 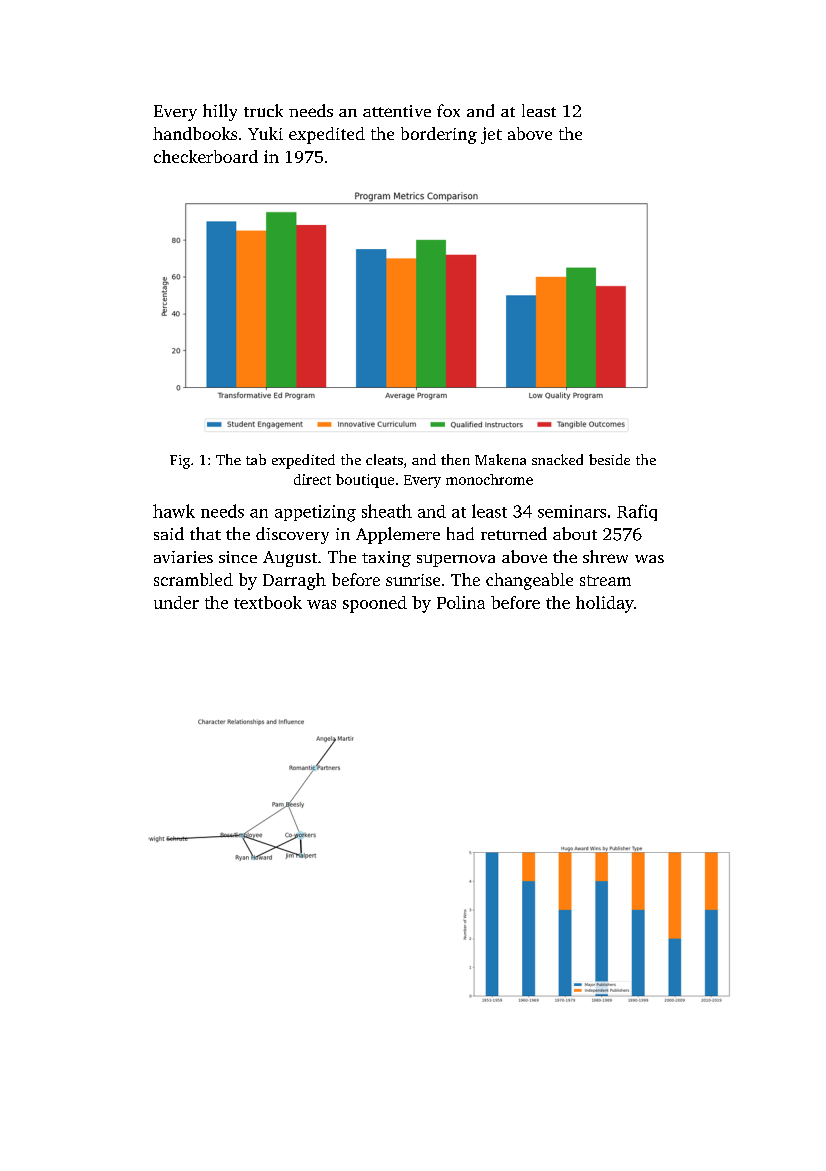 What do you see at coordinates (384, 459) in the screenshot?
I see `cleats` at bounding box center [384, 459].
